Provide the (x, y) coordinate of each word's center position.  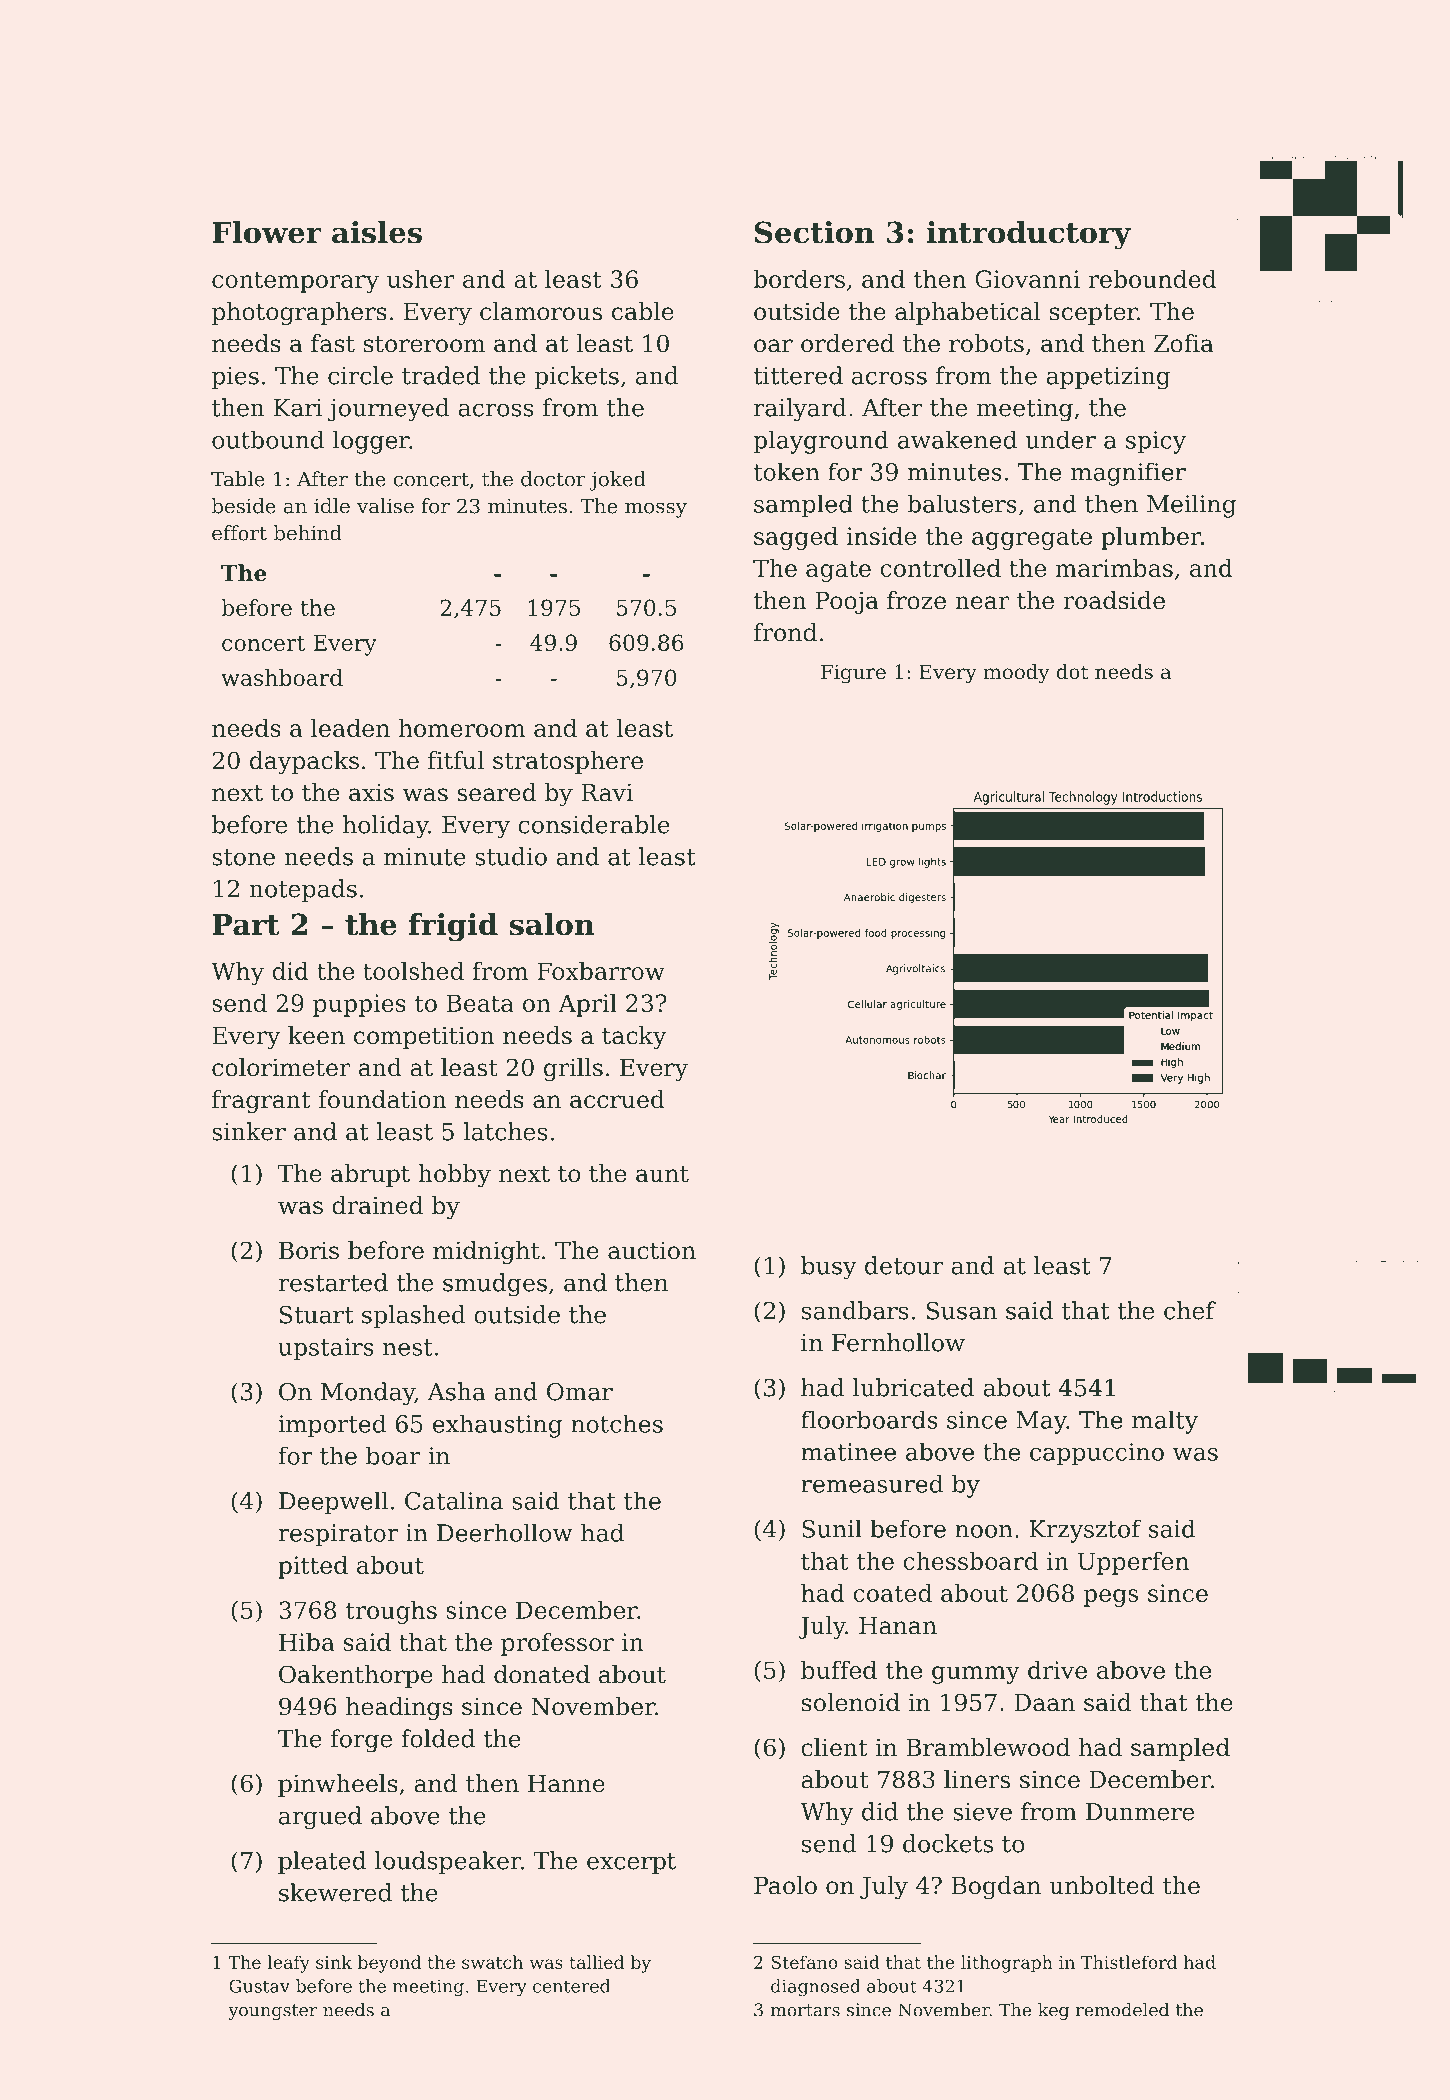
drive (1057, 1670)
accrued (617, 1099)
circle (360, 375)
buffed (839, 1670)
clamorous (541, 311)
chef (1190, 1310)
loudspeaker (448, 1862)
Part (246, 925)
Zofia (1184, 343)
